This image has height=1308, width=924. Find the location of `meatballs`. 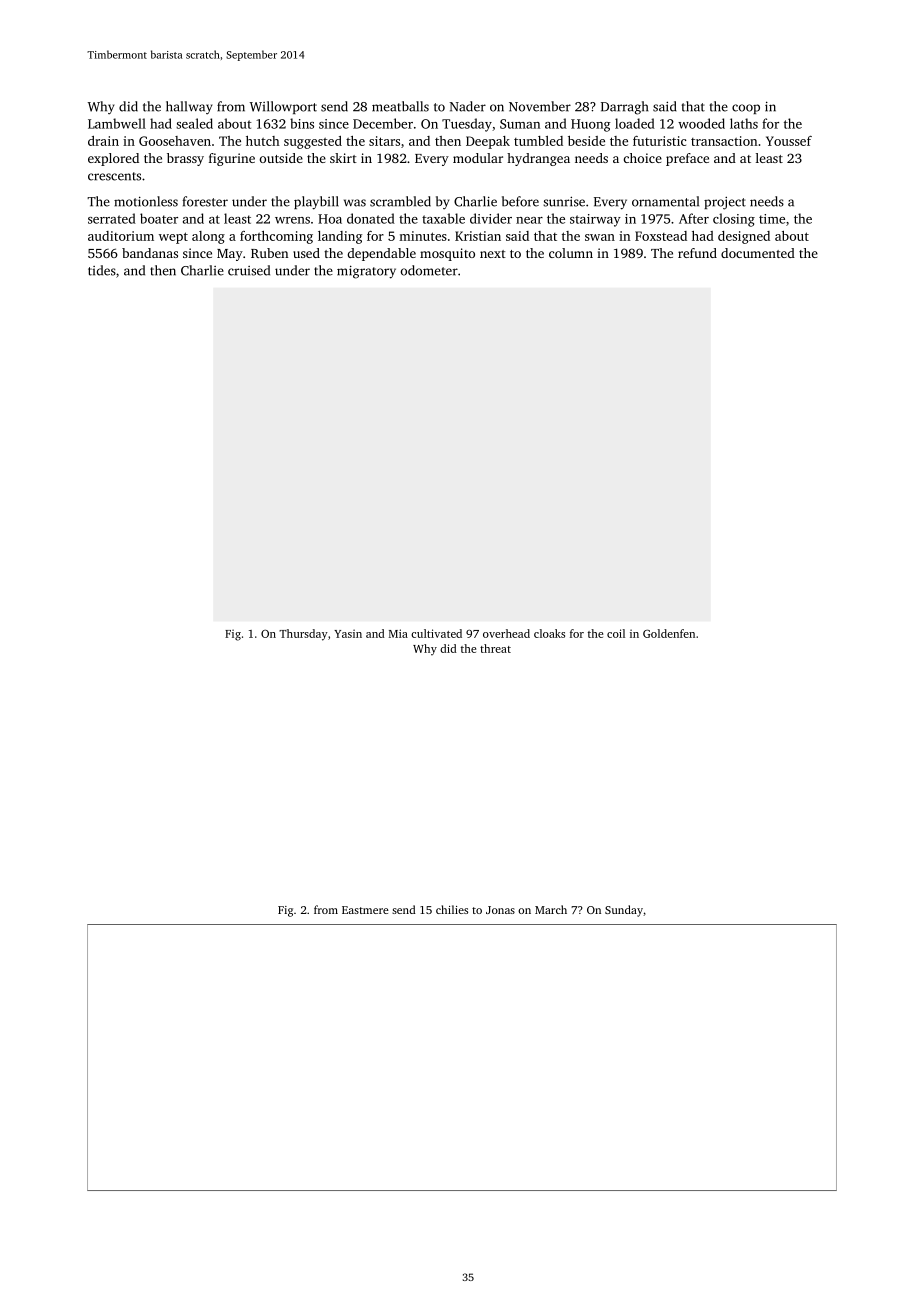

meatballs is located at coordinates (400, 106).
